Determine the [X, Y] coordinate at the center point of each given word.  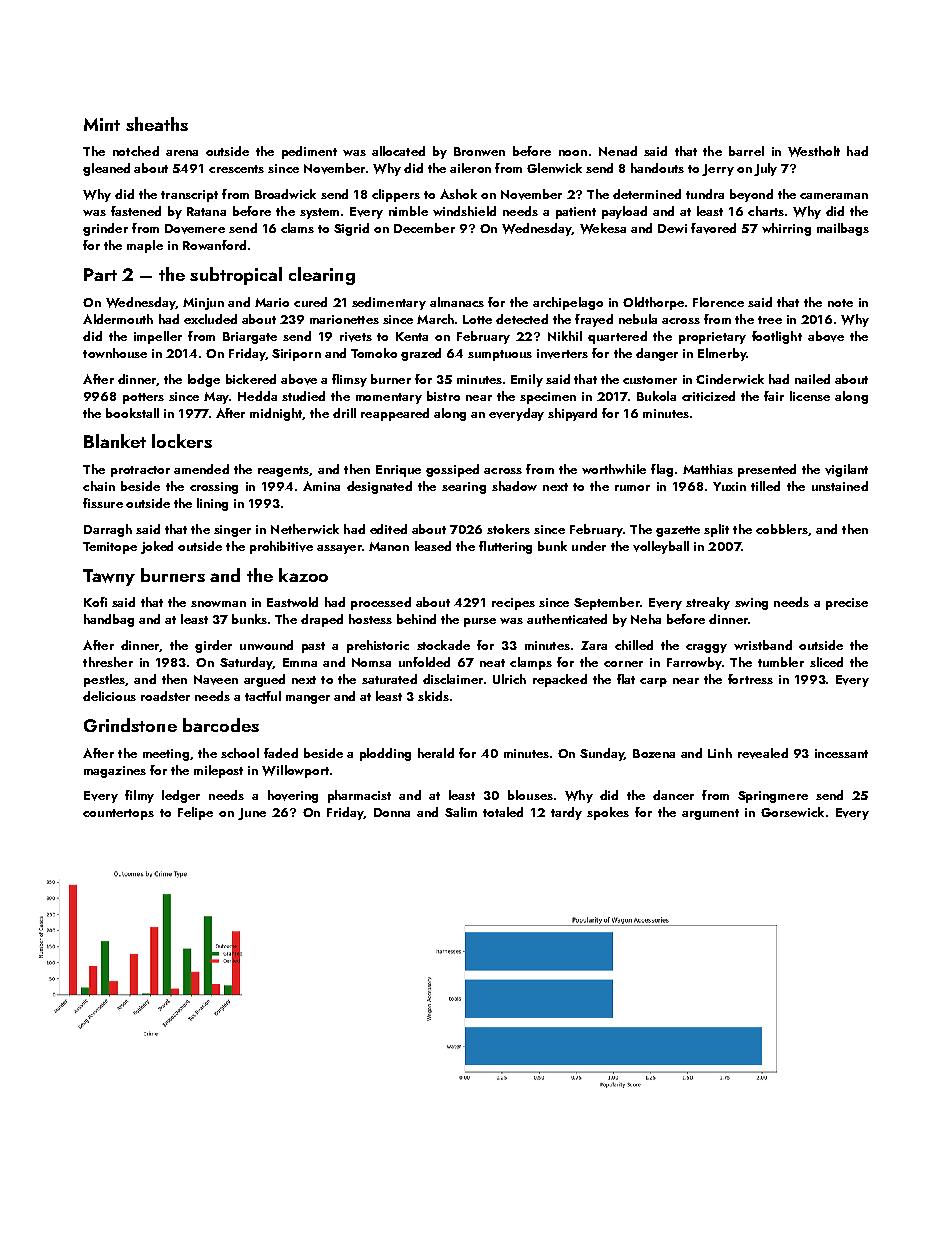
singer [232, 531]
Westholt [814, 151]
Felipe [195, 813]
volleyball [661, 547]
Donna [392, 812]
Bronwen [479, 151]
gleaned [106, 169]
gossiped [452, 470]
